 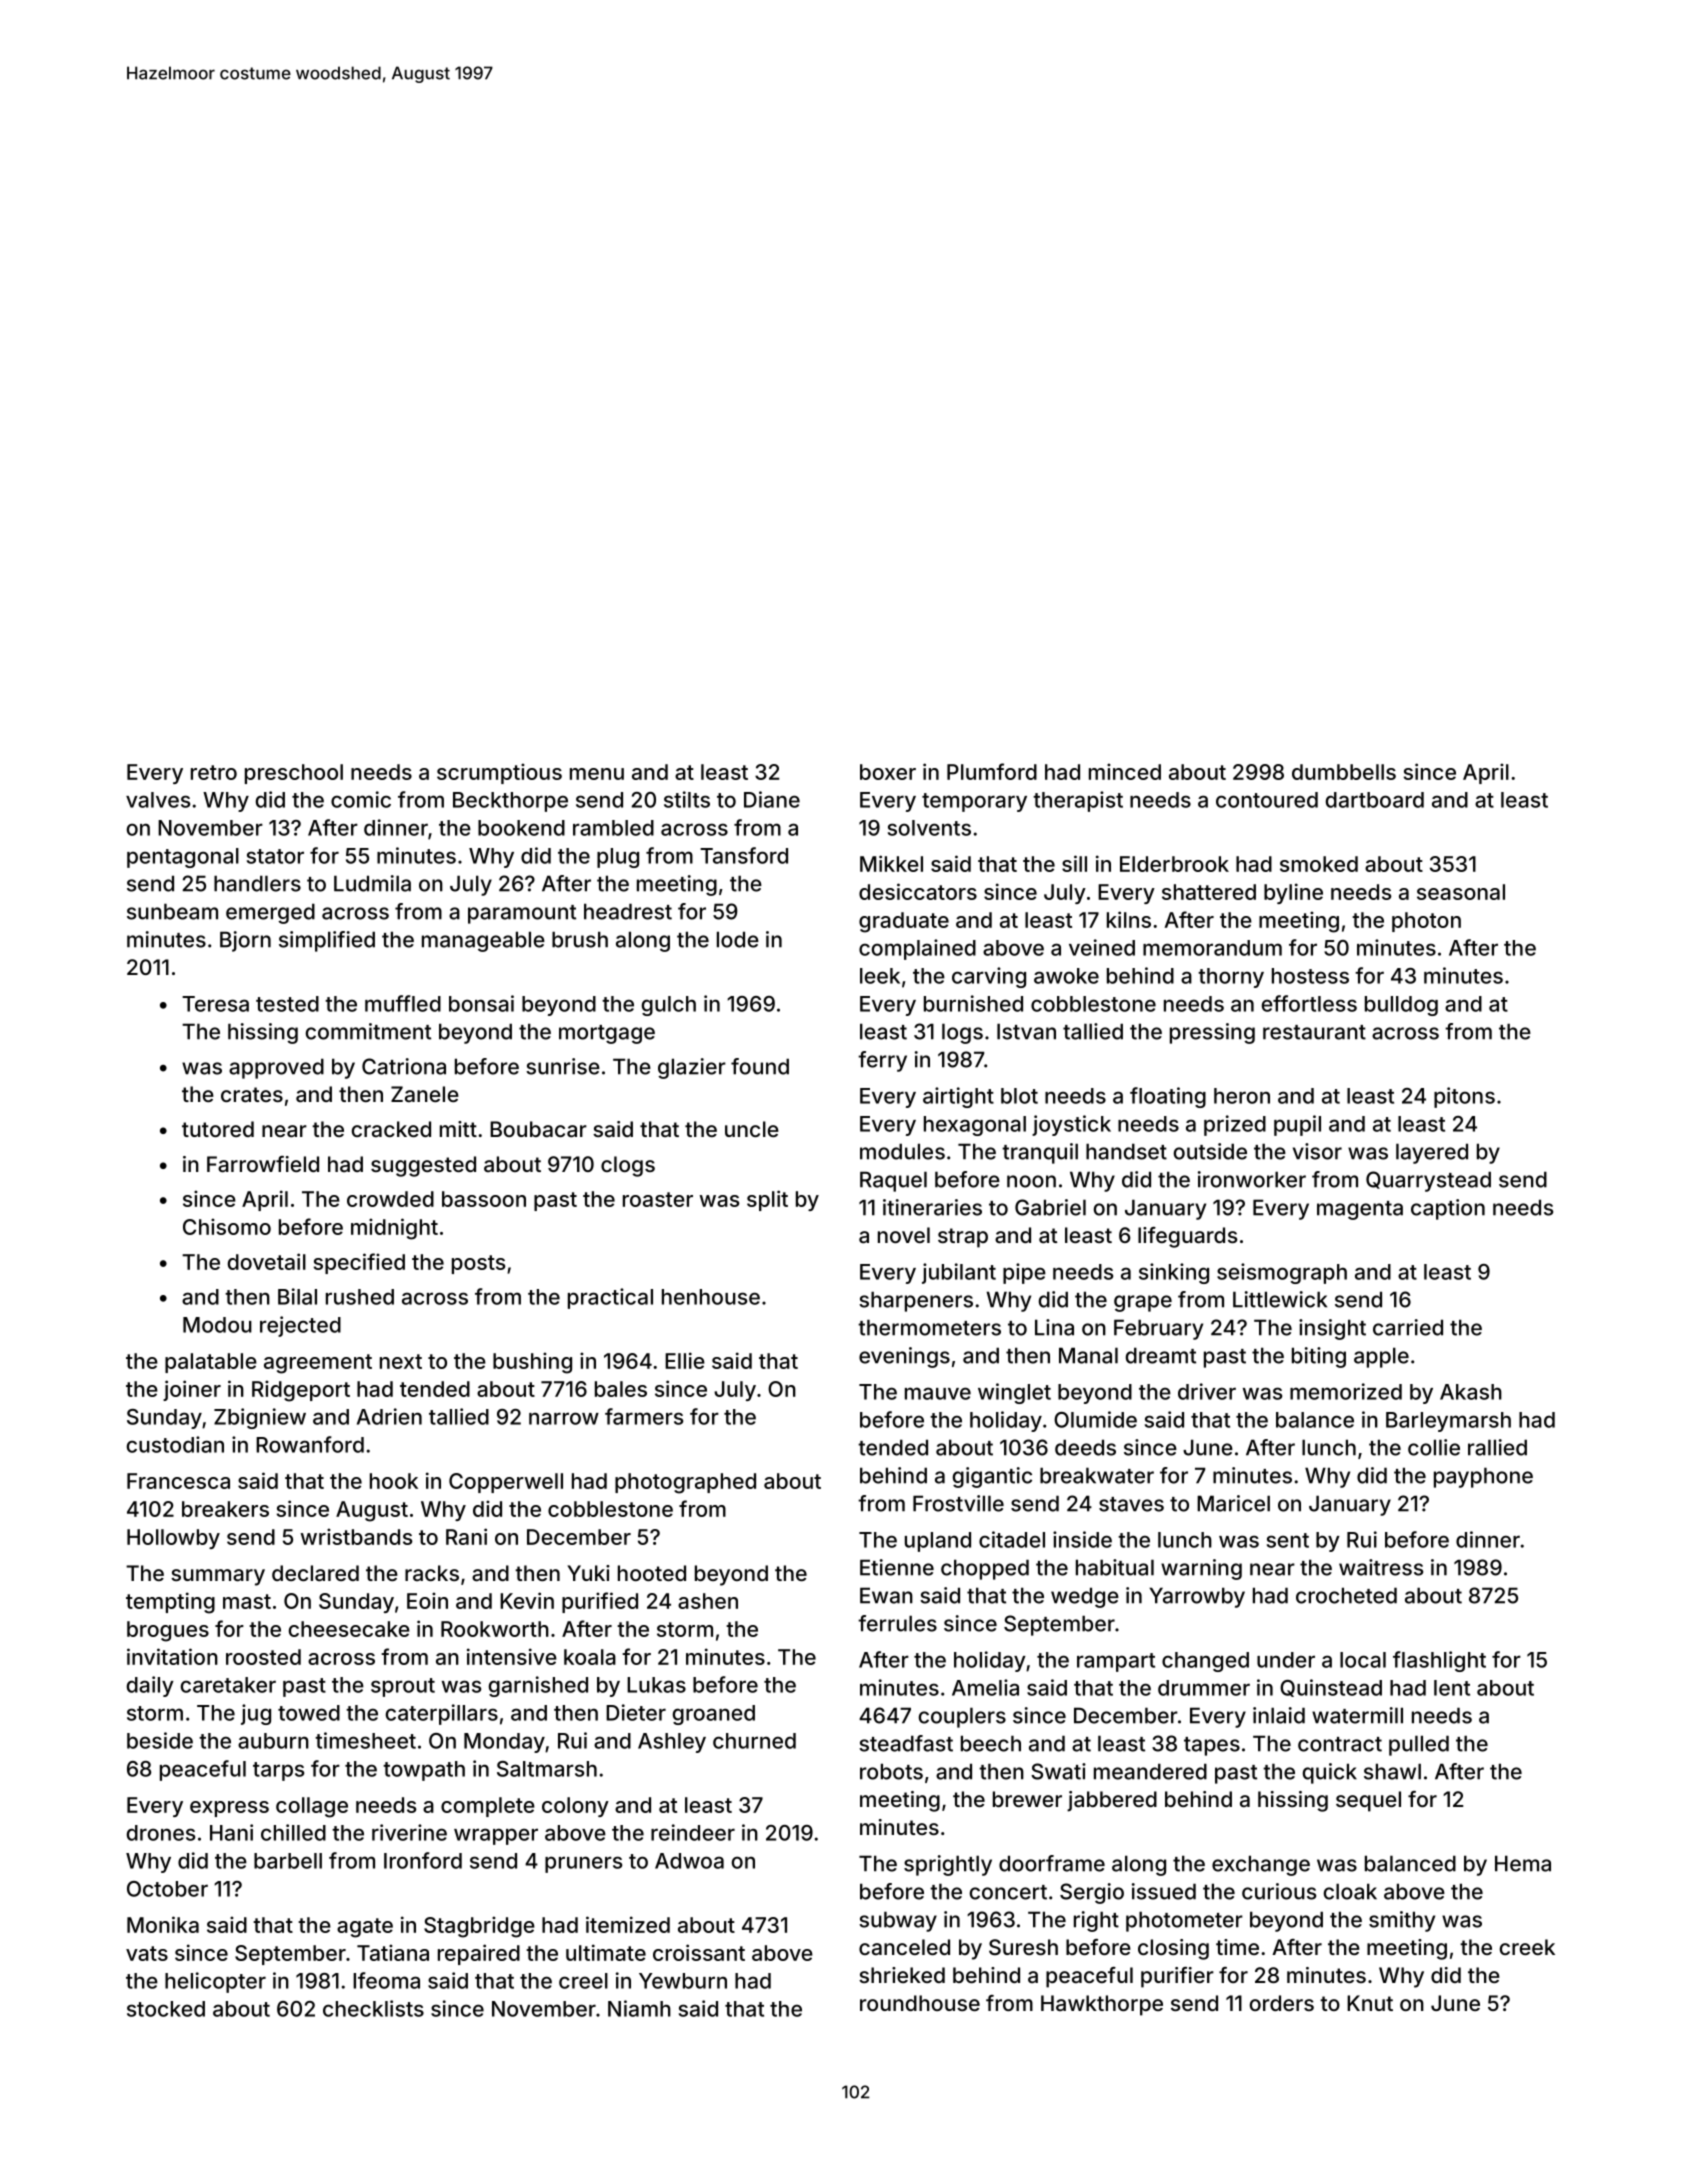 I want to click on groaned, so click(x=714, y=1715).
